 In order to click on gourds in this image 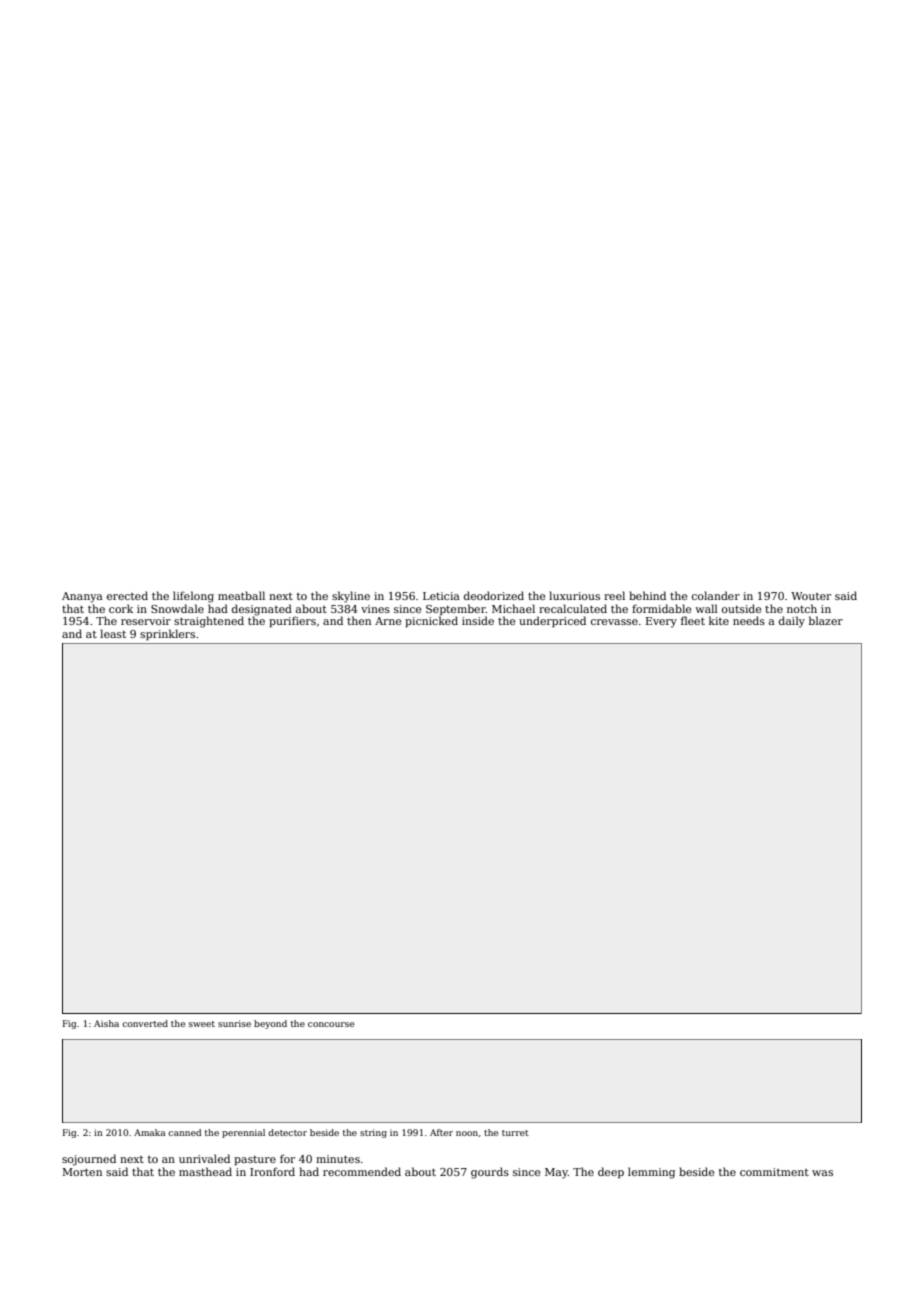, I will do `click(490, 1173)`.
